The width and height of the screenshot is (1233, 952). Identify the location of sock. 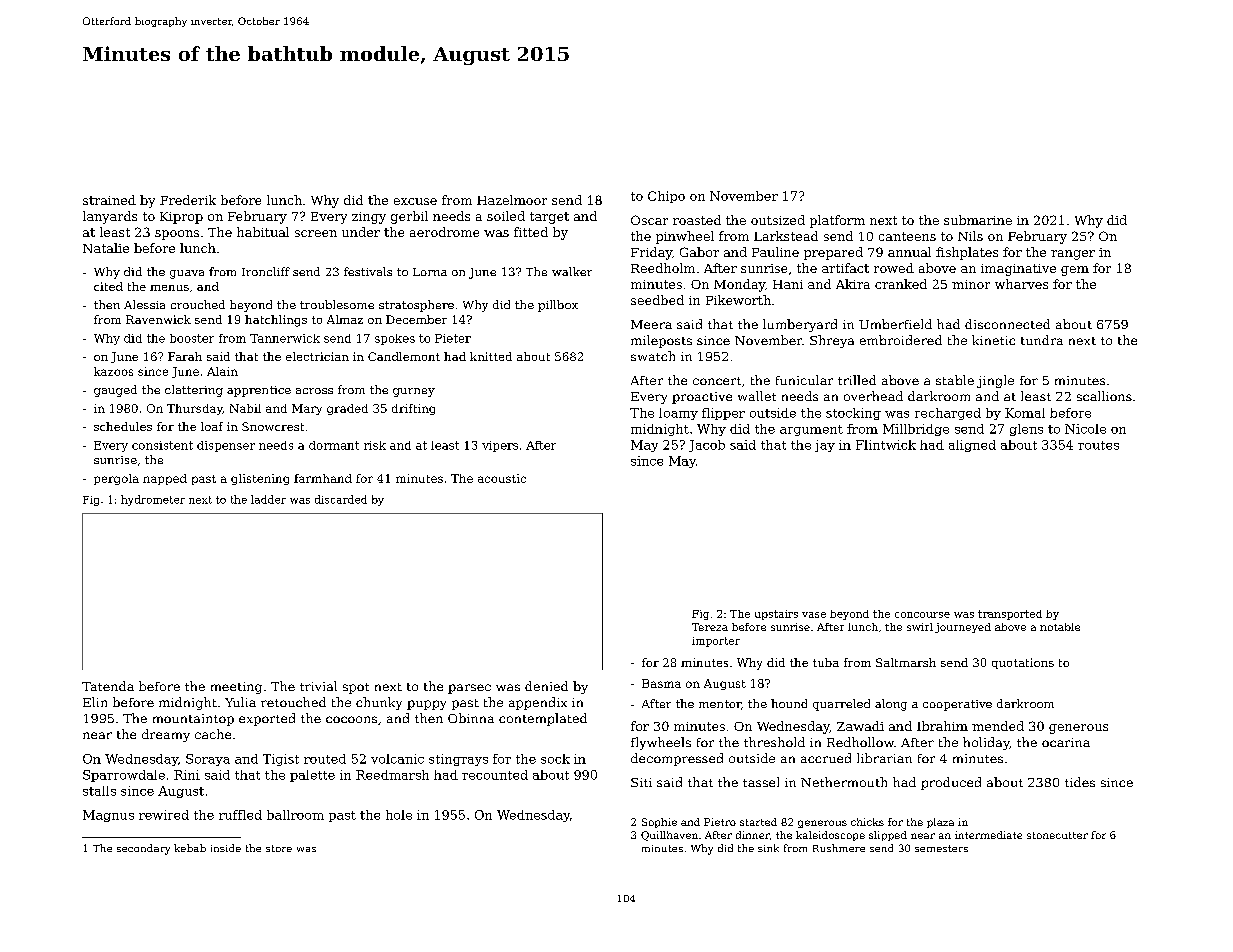
(555, 759).
